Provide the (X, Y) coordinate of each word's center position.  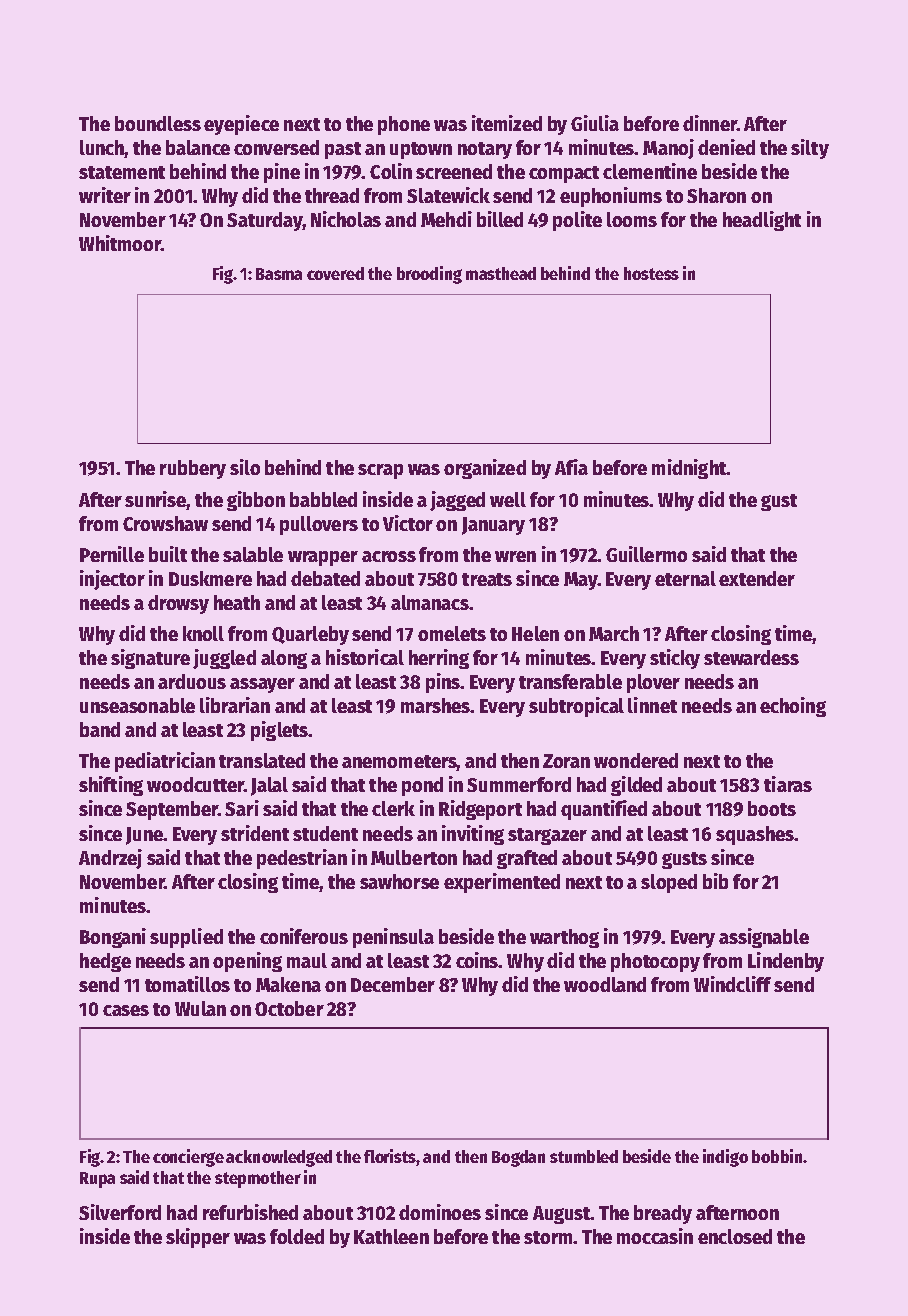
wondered (636, 760)
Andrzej (110, 859)
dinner (710, 123)
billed (500, 219)
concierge (188, 1158)
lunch (102, 149)
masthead (501, 273)
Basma (279, 274)
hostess (651, 273)
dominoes (440, 1212)
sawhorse (399, 881)
